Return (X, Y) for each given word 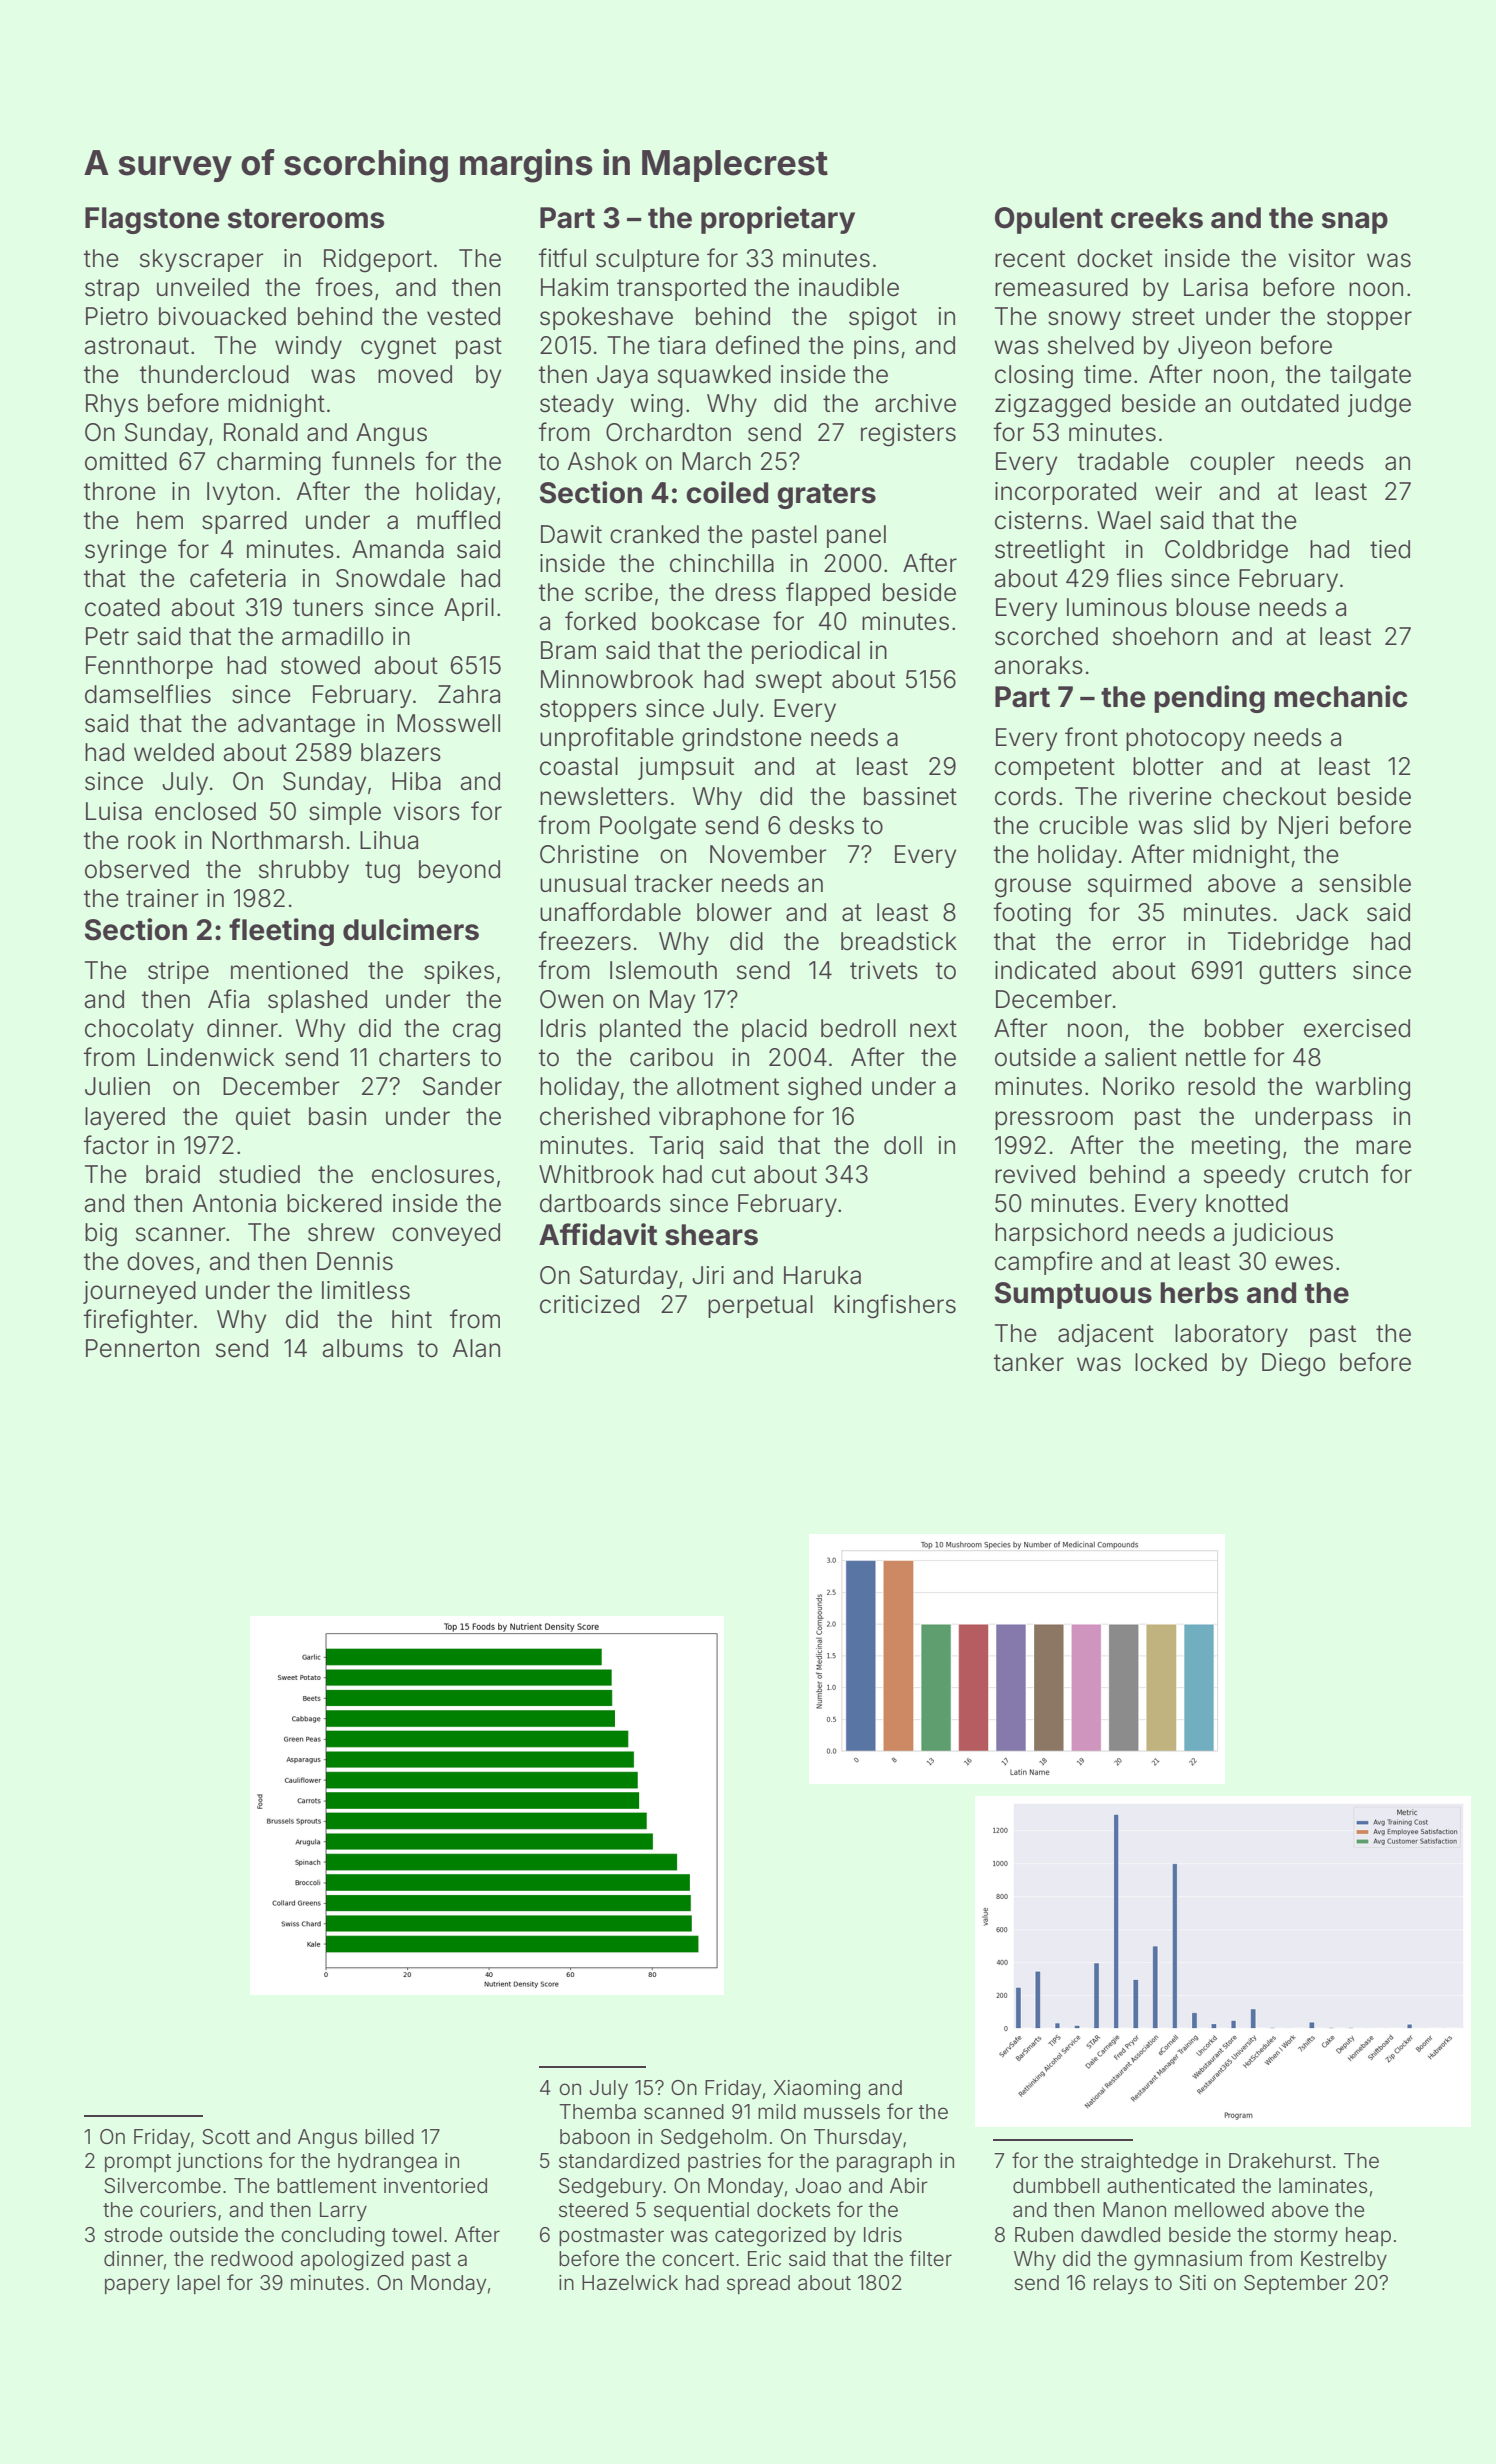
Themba (597, 2111)
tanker (1029, 1362)
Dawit (571, 534)
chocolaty (139, 1030)
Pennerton (142, 1348)
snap (1355, 223)
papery (137, 2286)
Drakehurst (1280, 2160)
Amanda (398, 549)
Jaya (622, 376)
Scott (226, 2137)
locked (1171, 1362)
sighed (824, 1089)
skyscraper (202, 260)
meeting (1236, 1148)
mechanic (1341, 696)
